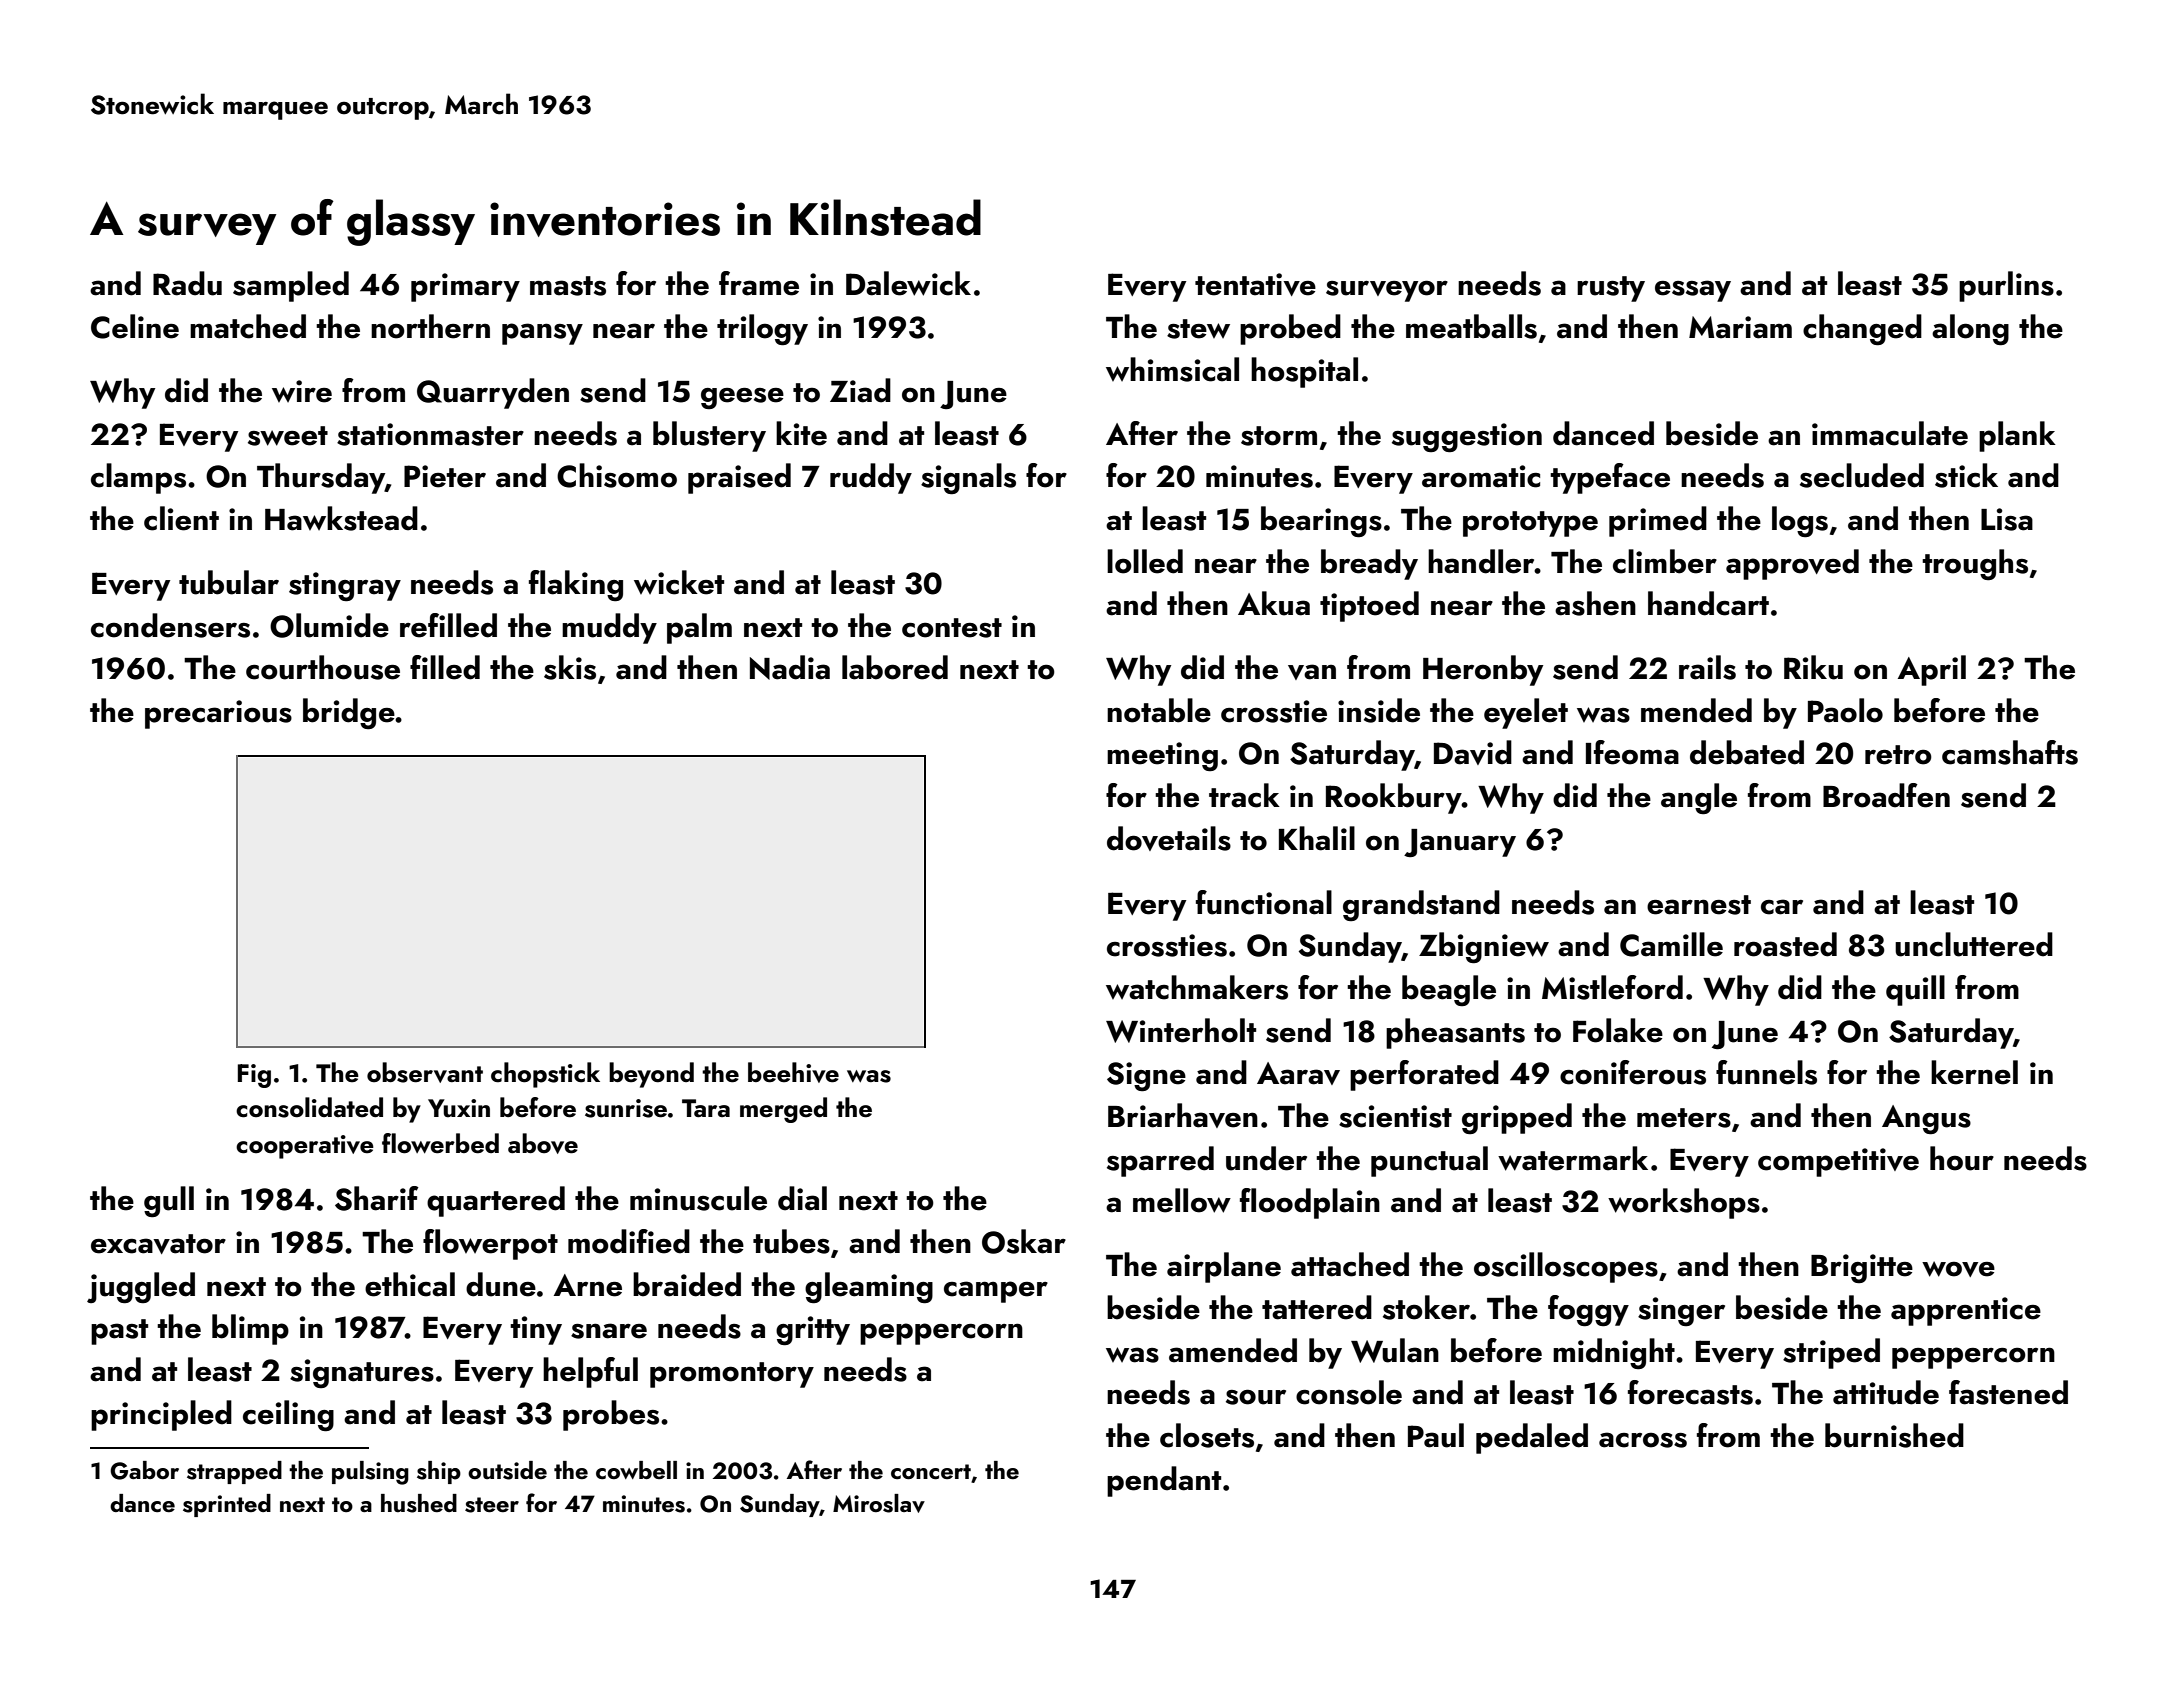  Describe the element at coordinates (931, 1472) in the screenshot. I see `concert` at that location.
